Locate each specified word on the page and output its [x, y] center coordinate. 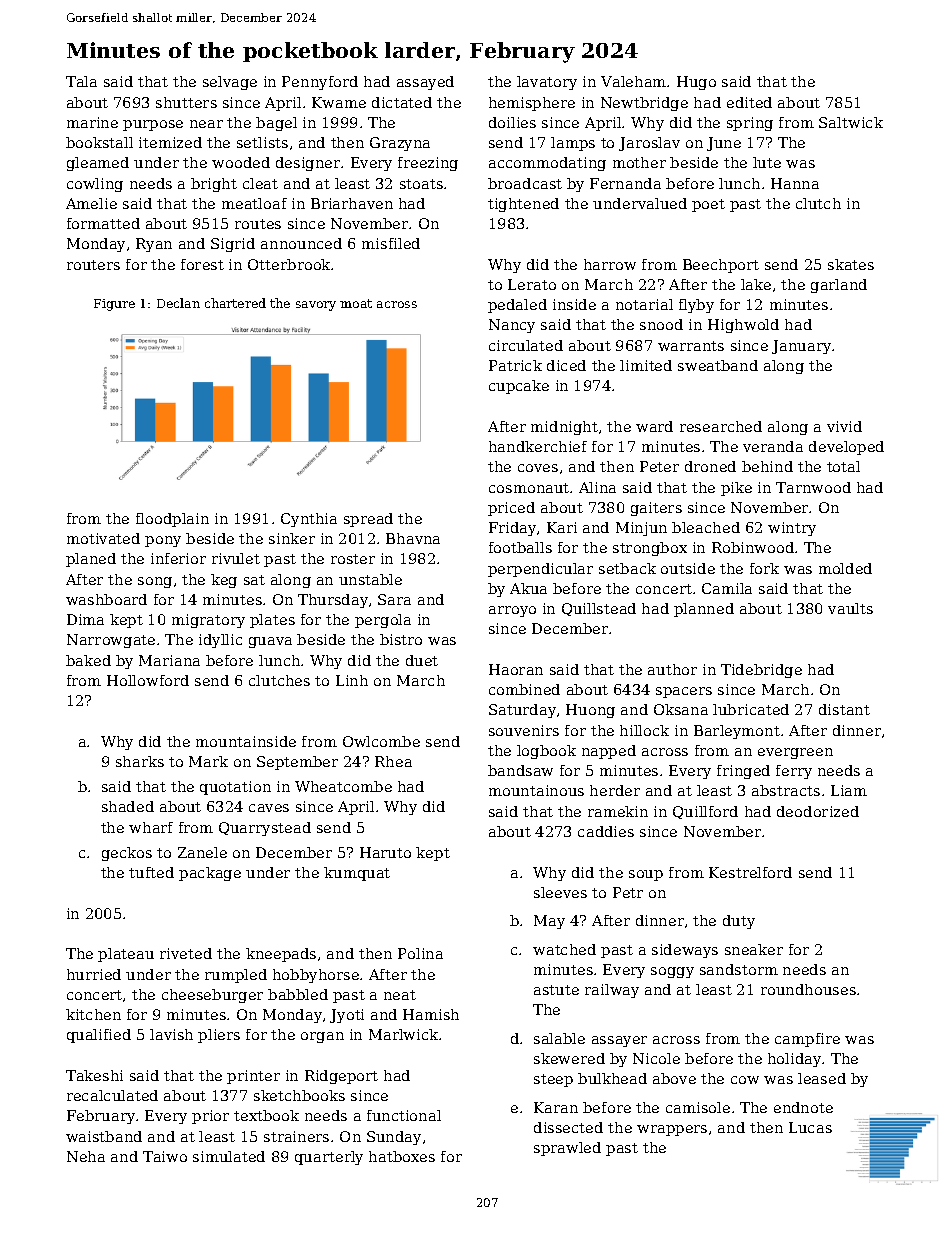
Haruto [385, 852]
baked [88, 660]
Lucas [810, 1127]
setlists [262, 142]
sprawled [567, 1149]
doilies [512, 122]
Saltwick [851, 122]
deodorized [818, 811]
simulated [229, 1156]
